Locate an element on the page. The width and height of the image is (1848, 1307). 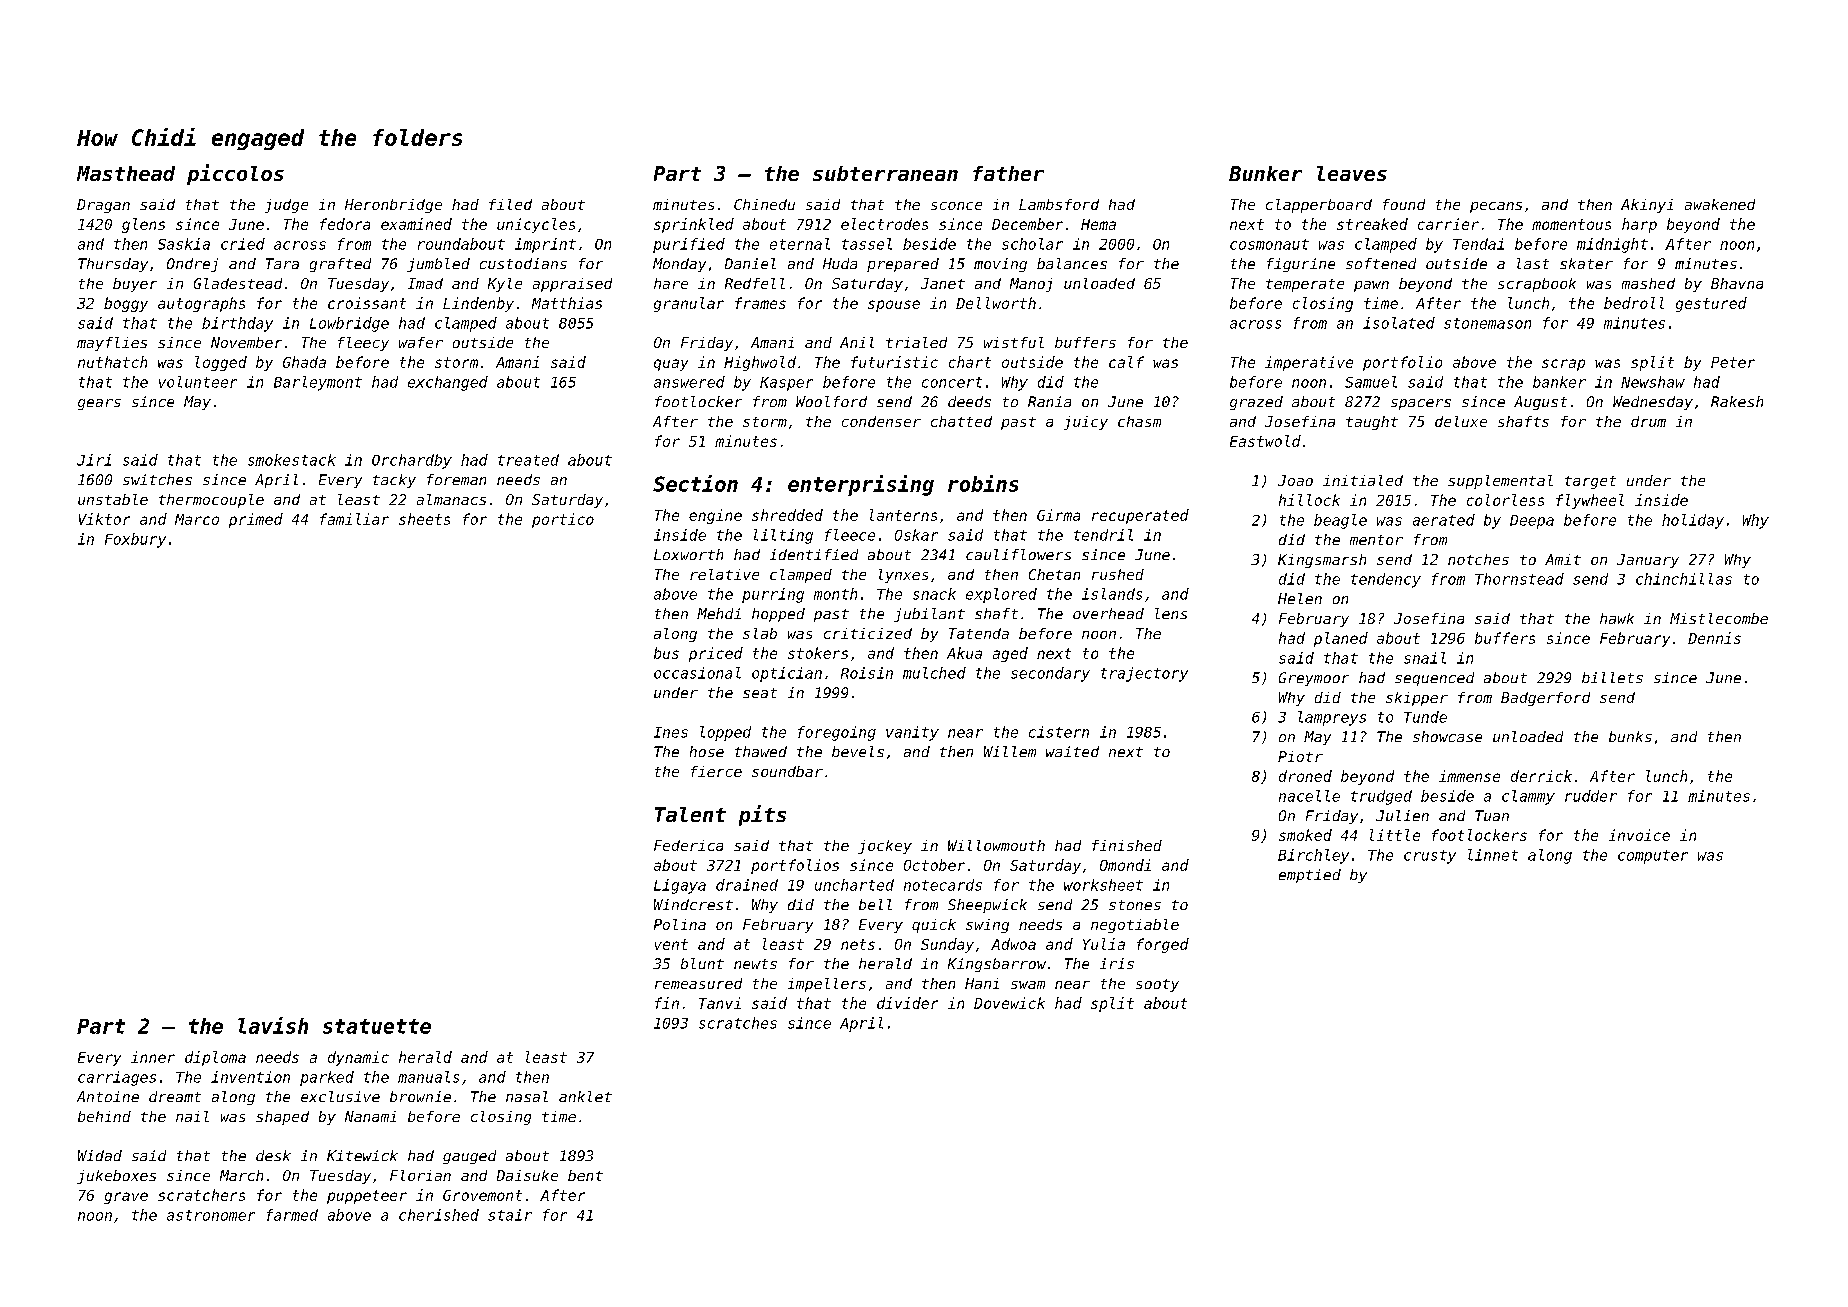
stair is located at coordinates (510, 1215).
